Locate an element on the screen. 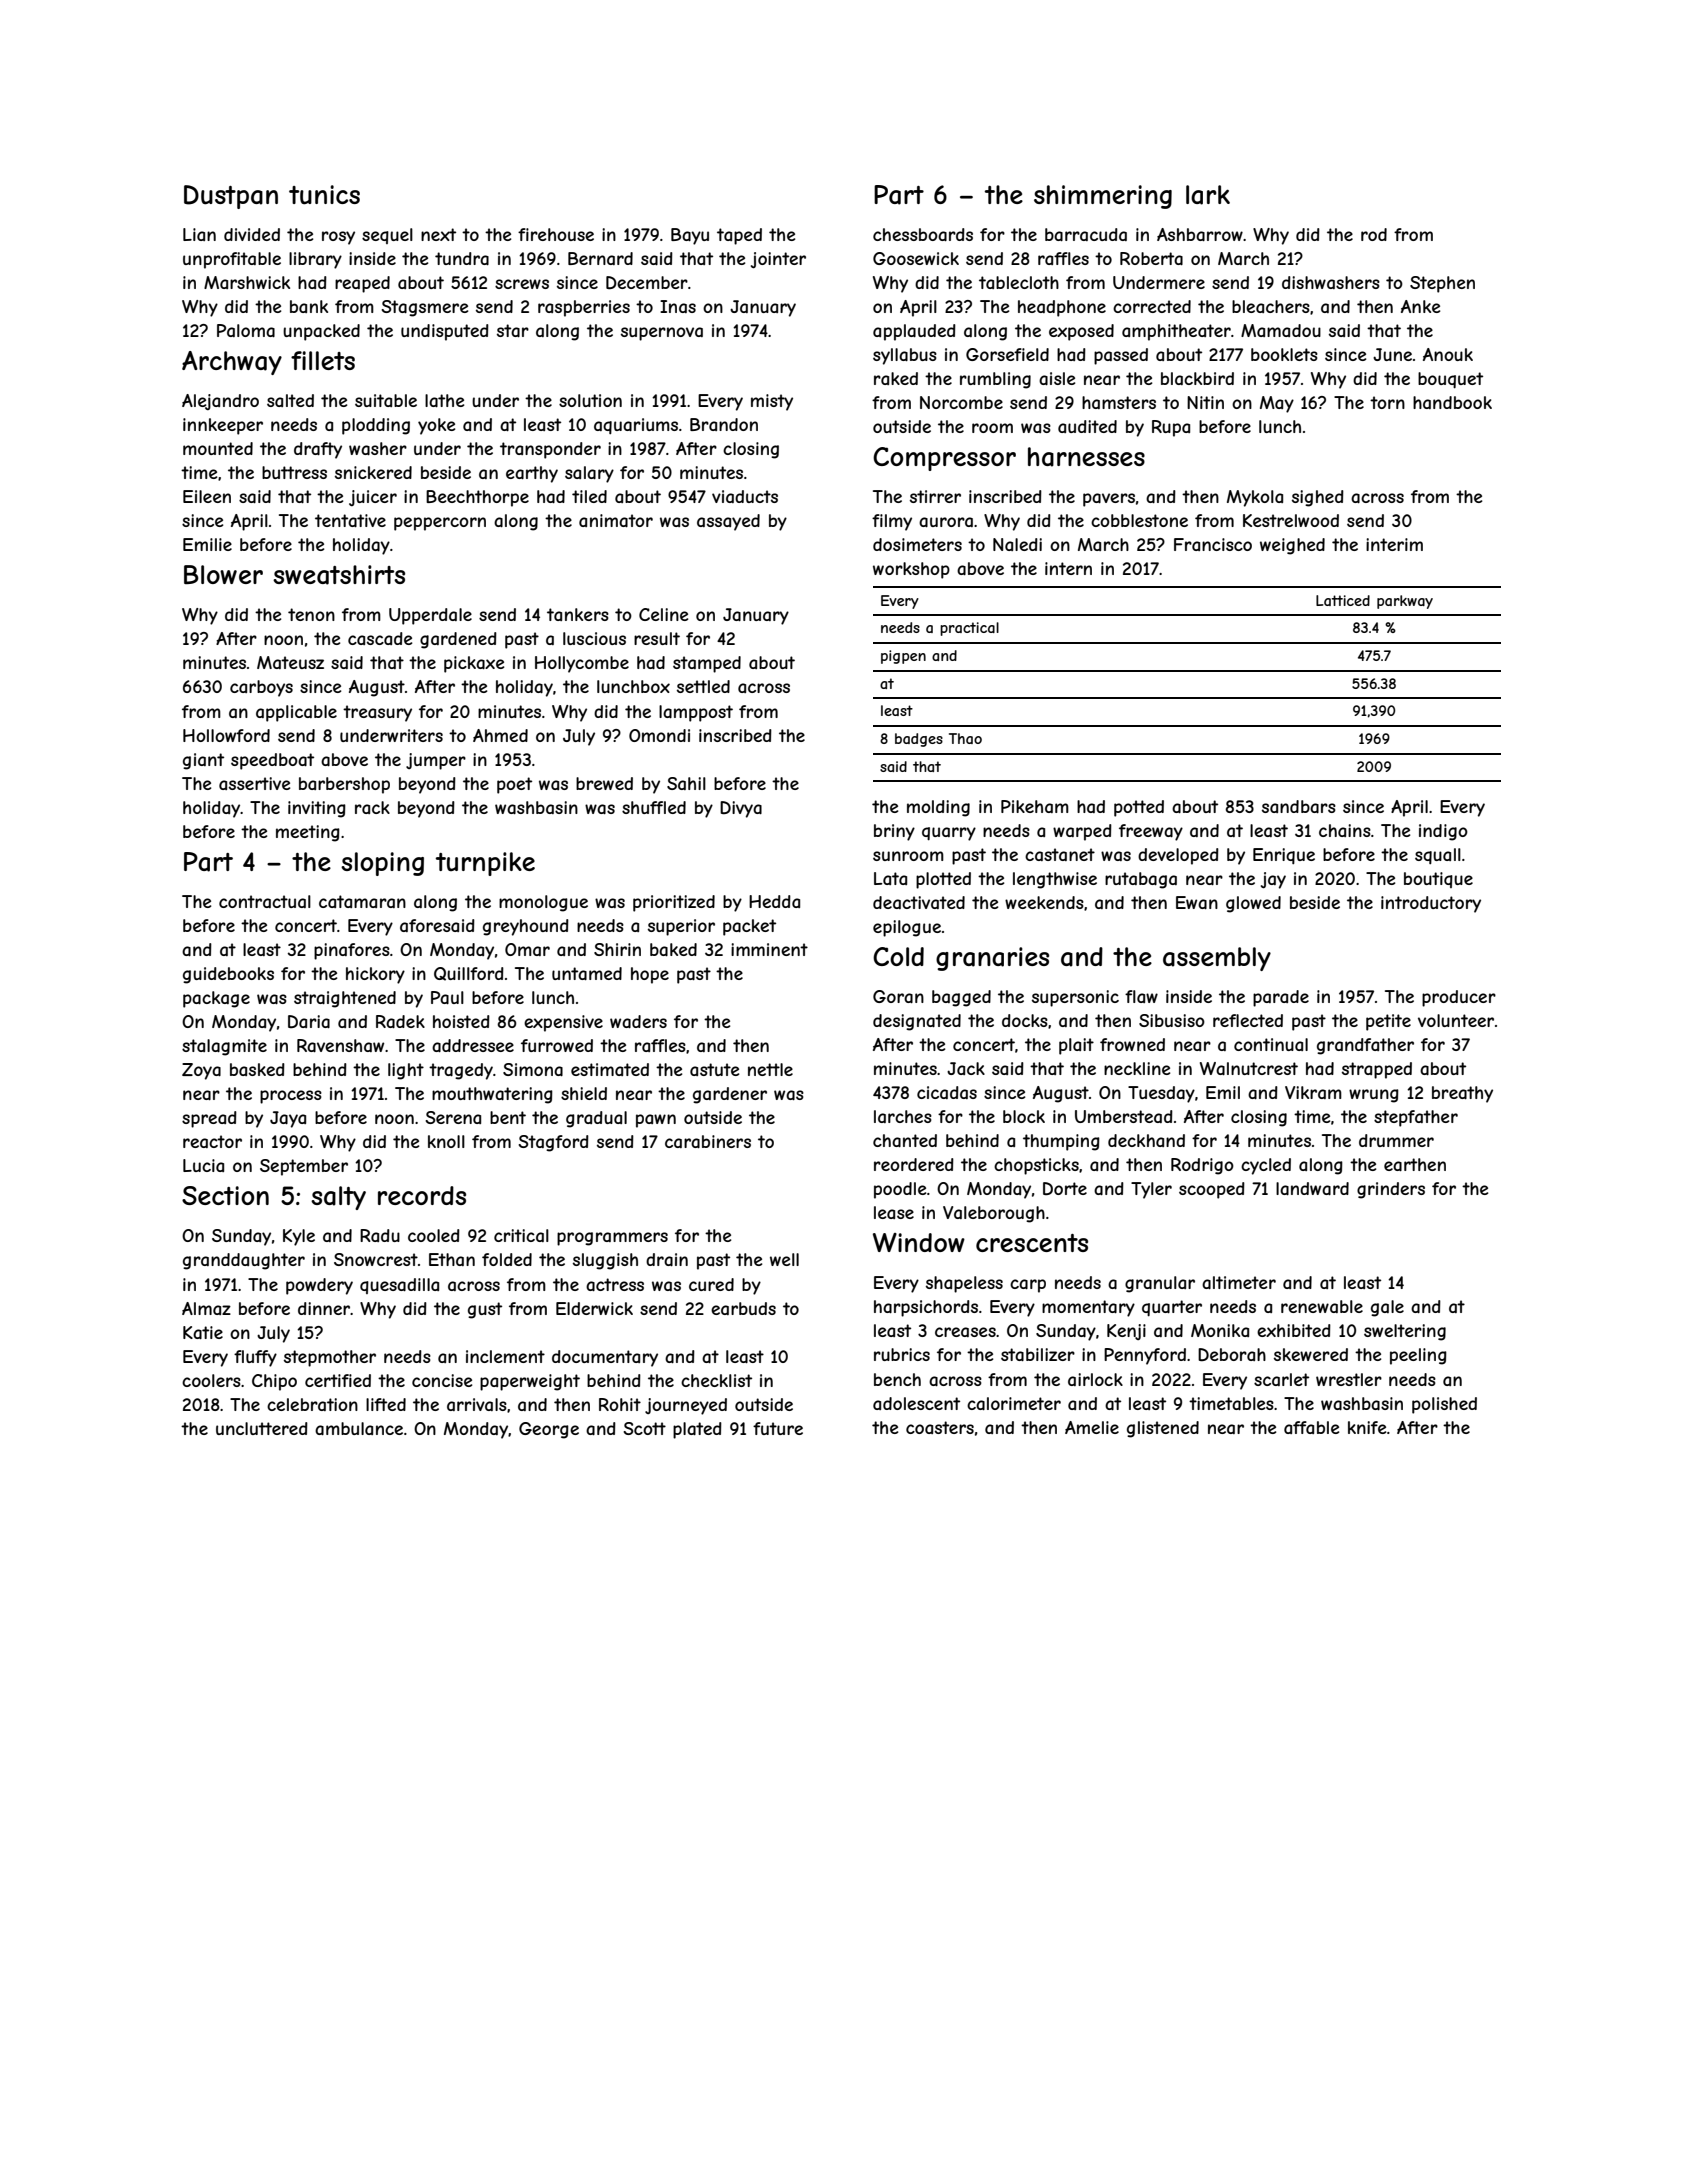 Image resolution: width=1683 pixels, height=2178 pixels. guidebooks is located at coordinates (228, 975).
